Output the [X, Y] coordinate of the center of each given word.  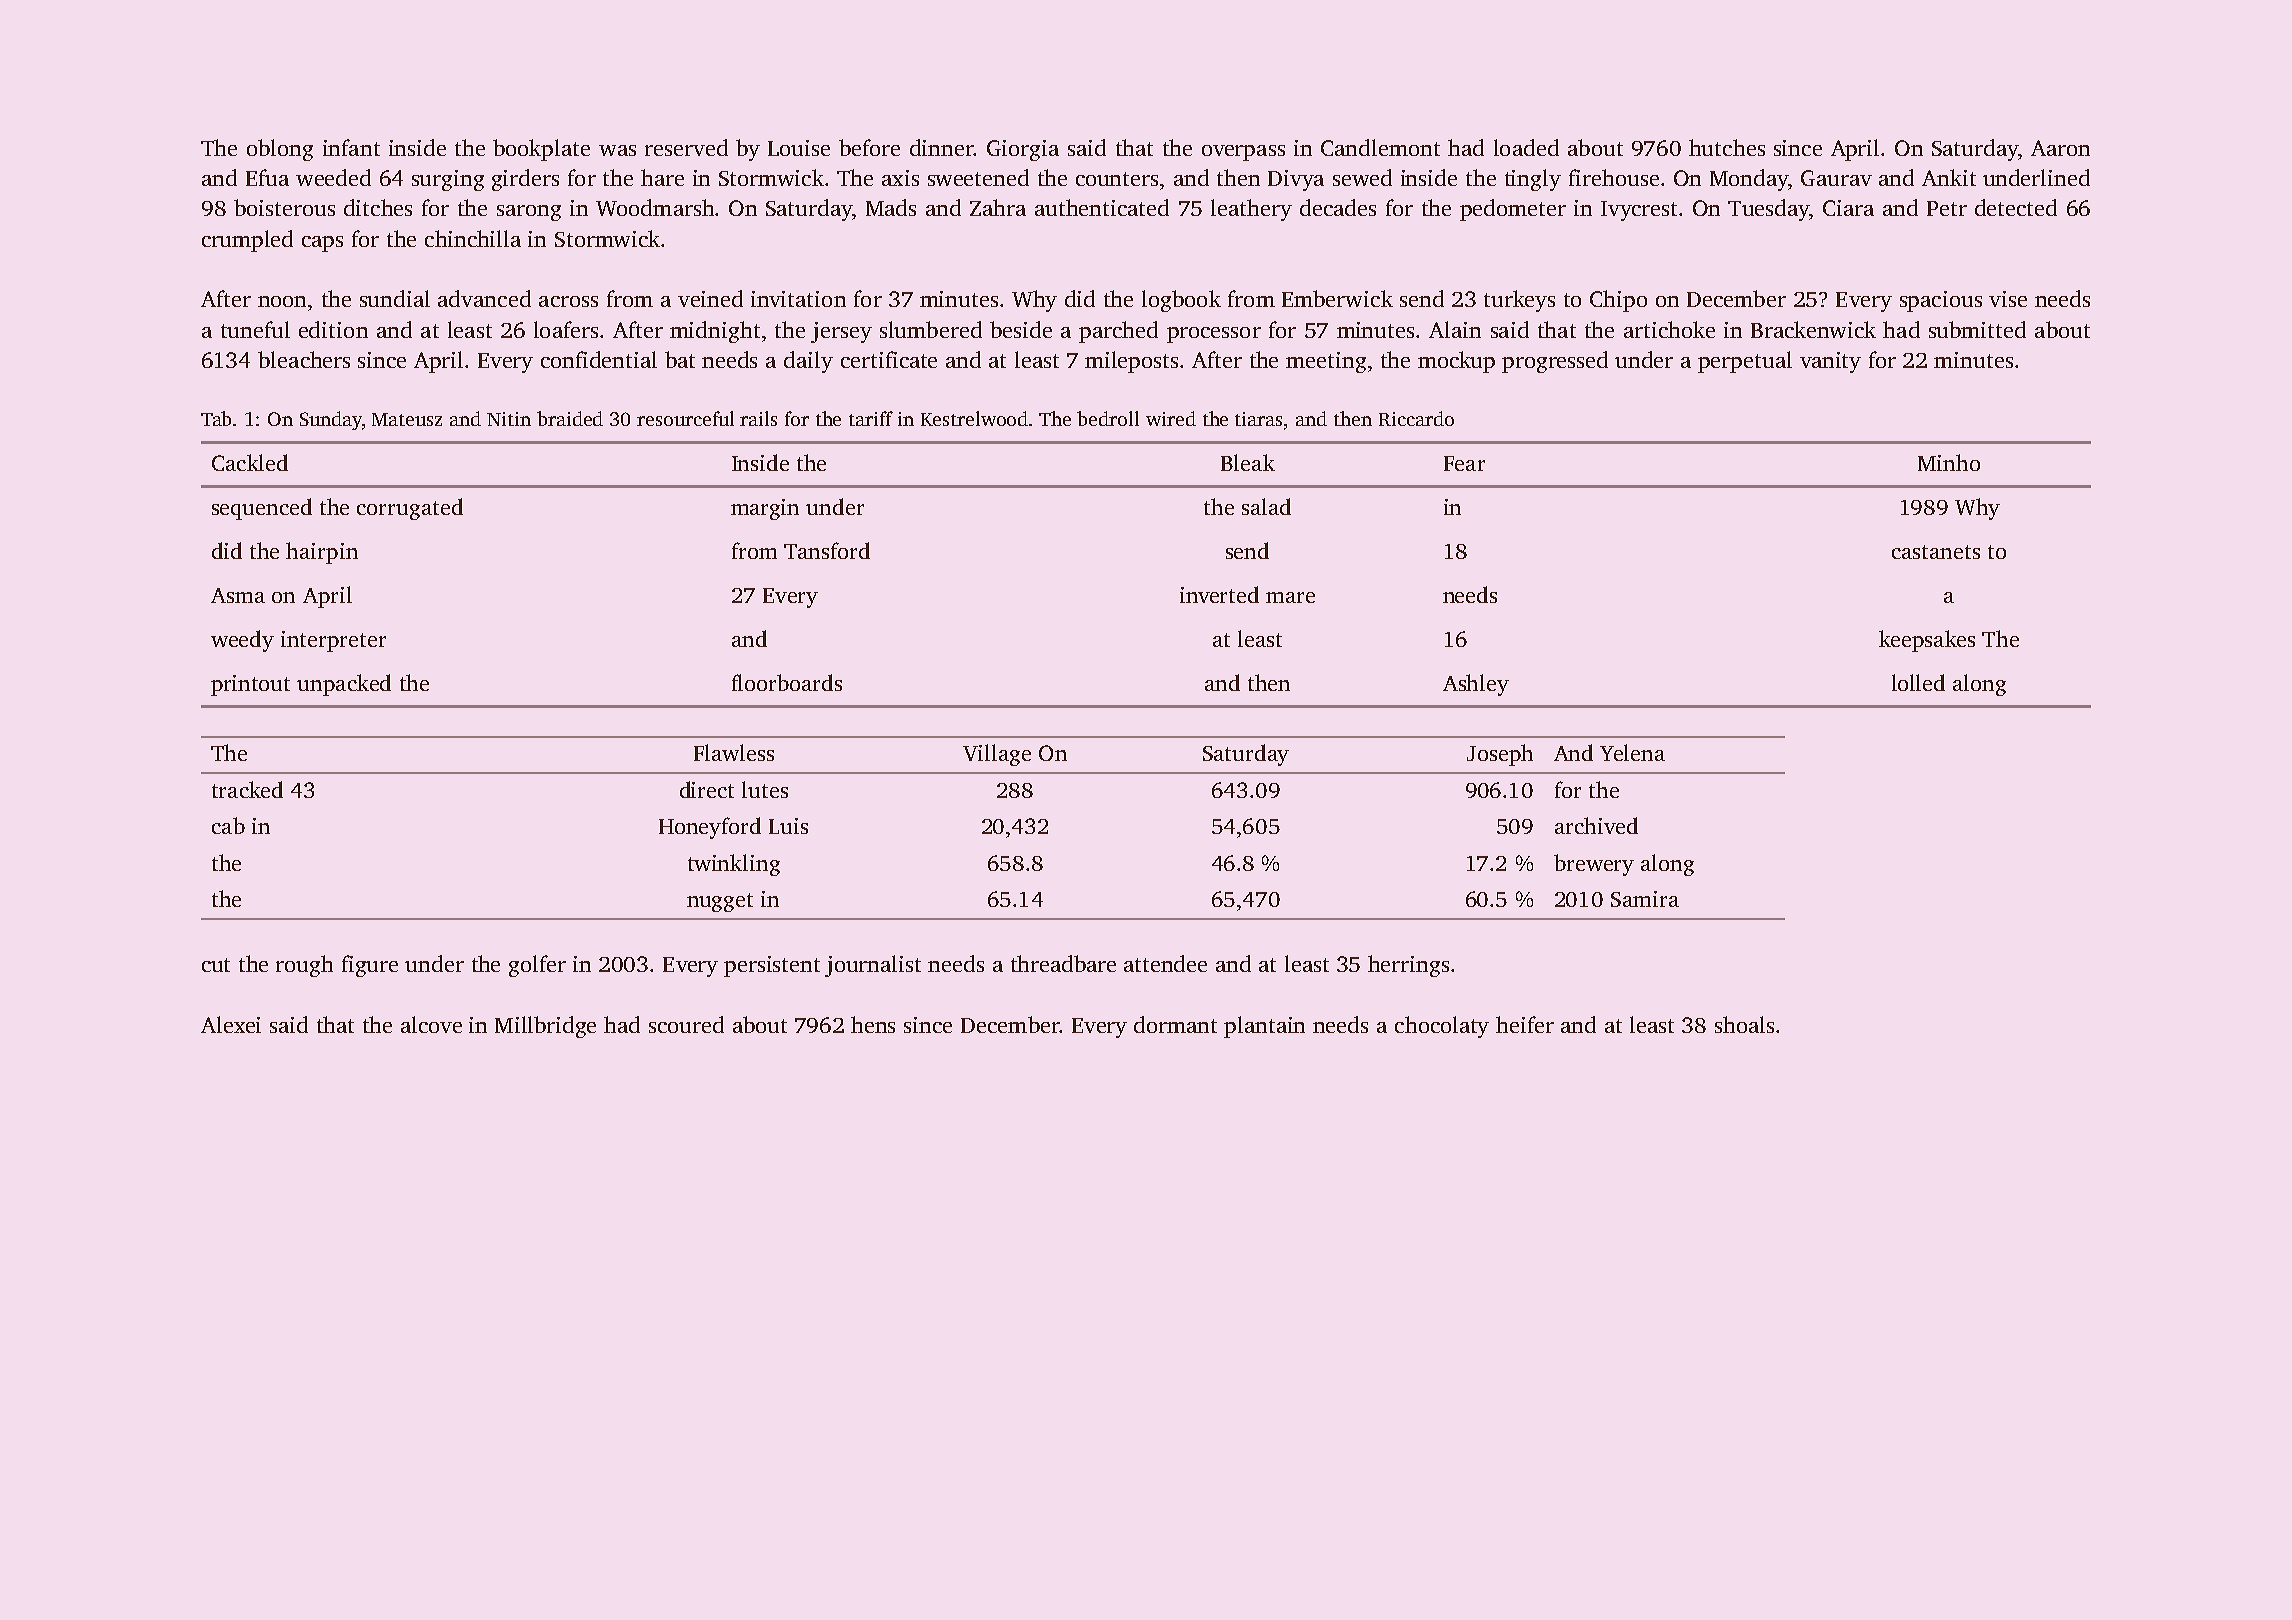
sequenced [262, 509]
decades [1338, 207]
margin [765, 509]
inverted [1219, 594]
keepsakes [1927, 641]
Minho [1949, 462]
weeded [333, 177]
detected [2016, 207]
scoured [686, 1024]
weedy [242, 641]
